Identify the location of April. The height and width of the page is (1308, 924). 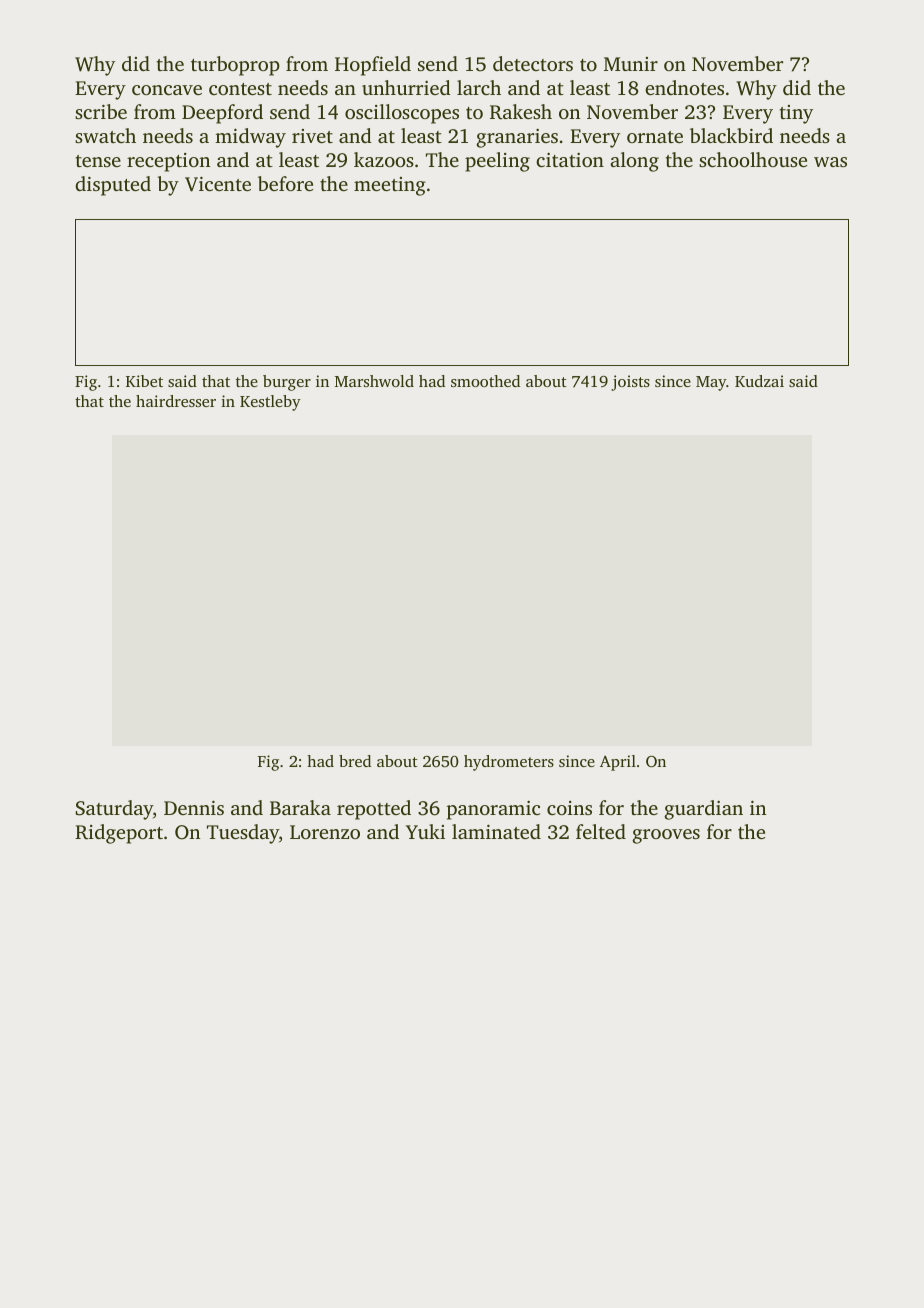
(618, 763).
